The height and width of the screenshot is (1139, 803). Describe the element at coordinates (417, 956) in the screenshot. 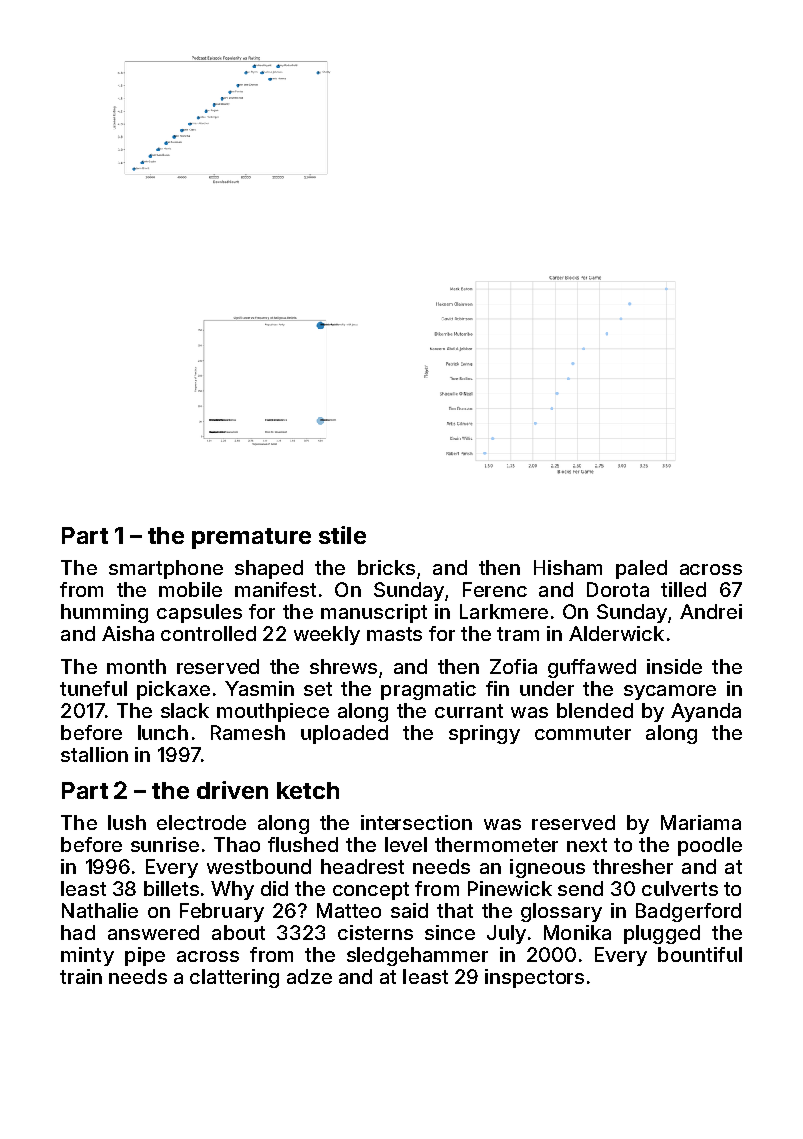

I see `sledgehammer` at that location.
